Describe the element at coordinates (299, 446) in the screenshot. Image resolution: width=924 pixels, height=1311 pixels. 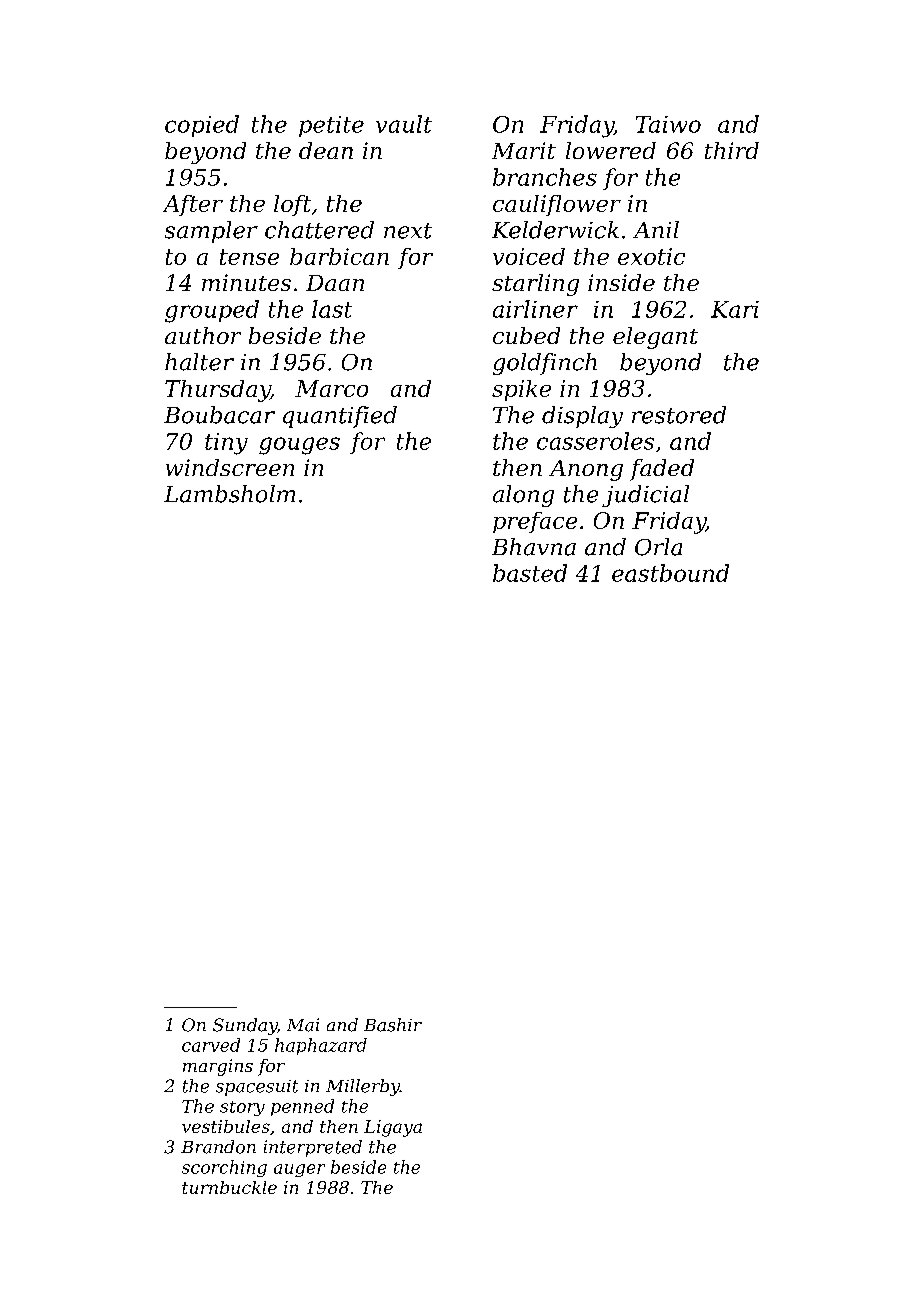
I see `gouges` at that location.
